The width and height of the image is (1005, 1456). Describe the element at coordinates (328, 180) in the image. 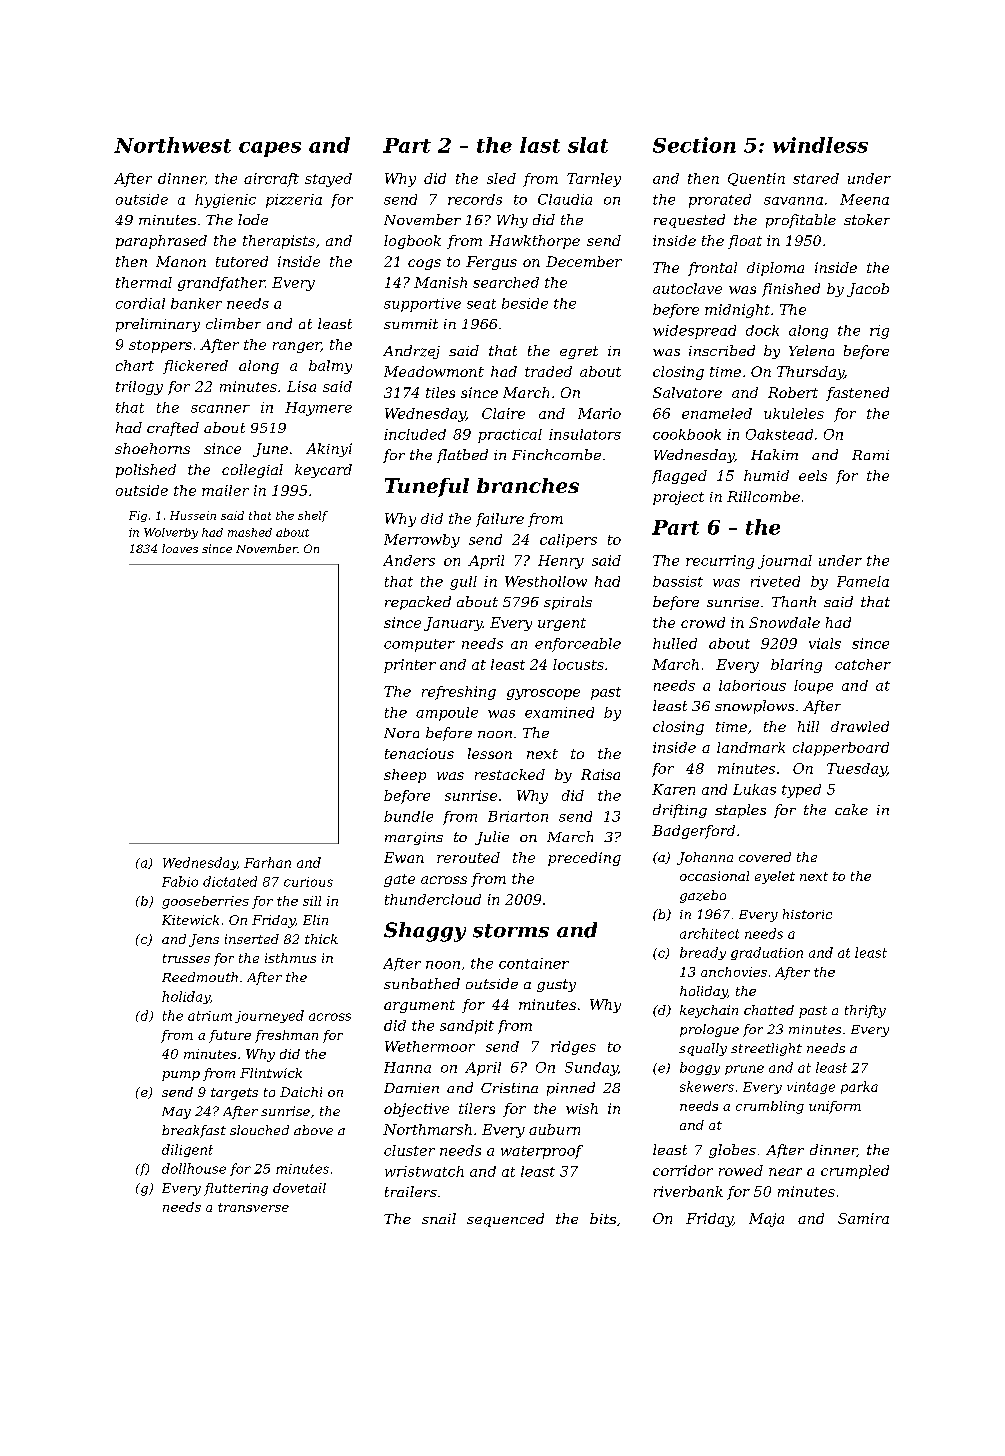

I see `stayed` at that location.
